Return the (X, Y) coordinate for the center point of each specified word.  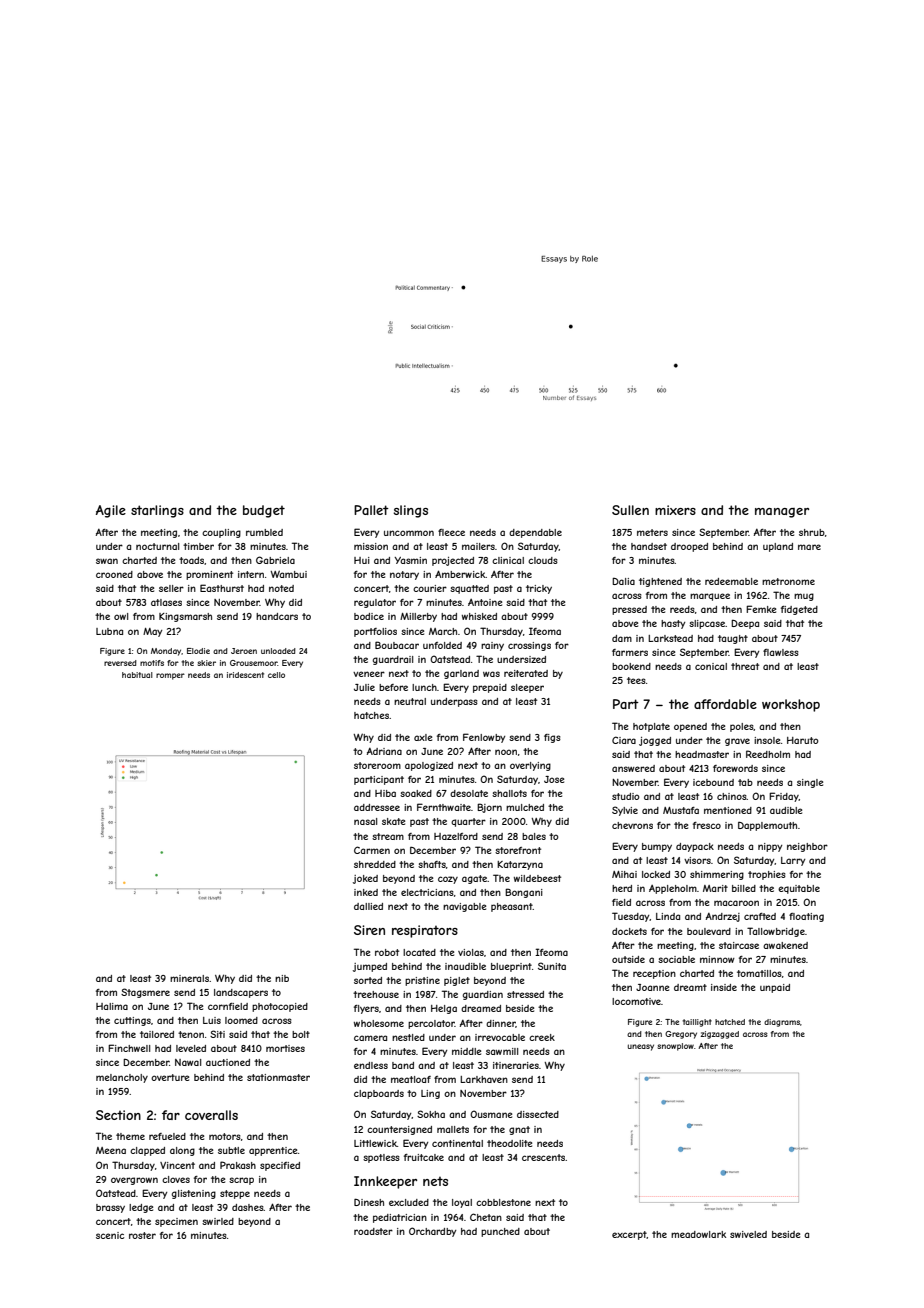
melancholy (122, 1078)
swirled (218, 1221)
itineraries (516, 1065)
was (491, 674)
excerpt (629, 1235)
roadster (373, 1231)
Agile (111, 511)
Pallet (371, 510)
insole (767, 740)
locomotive (636, 1001)
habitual (137, 675)
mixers (675, 510)
